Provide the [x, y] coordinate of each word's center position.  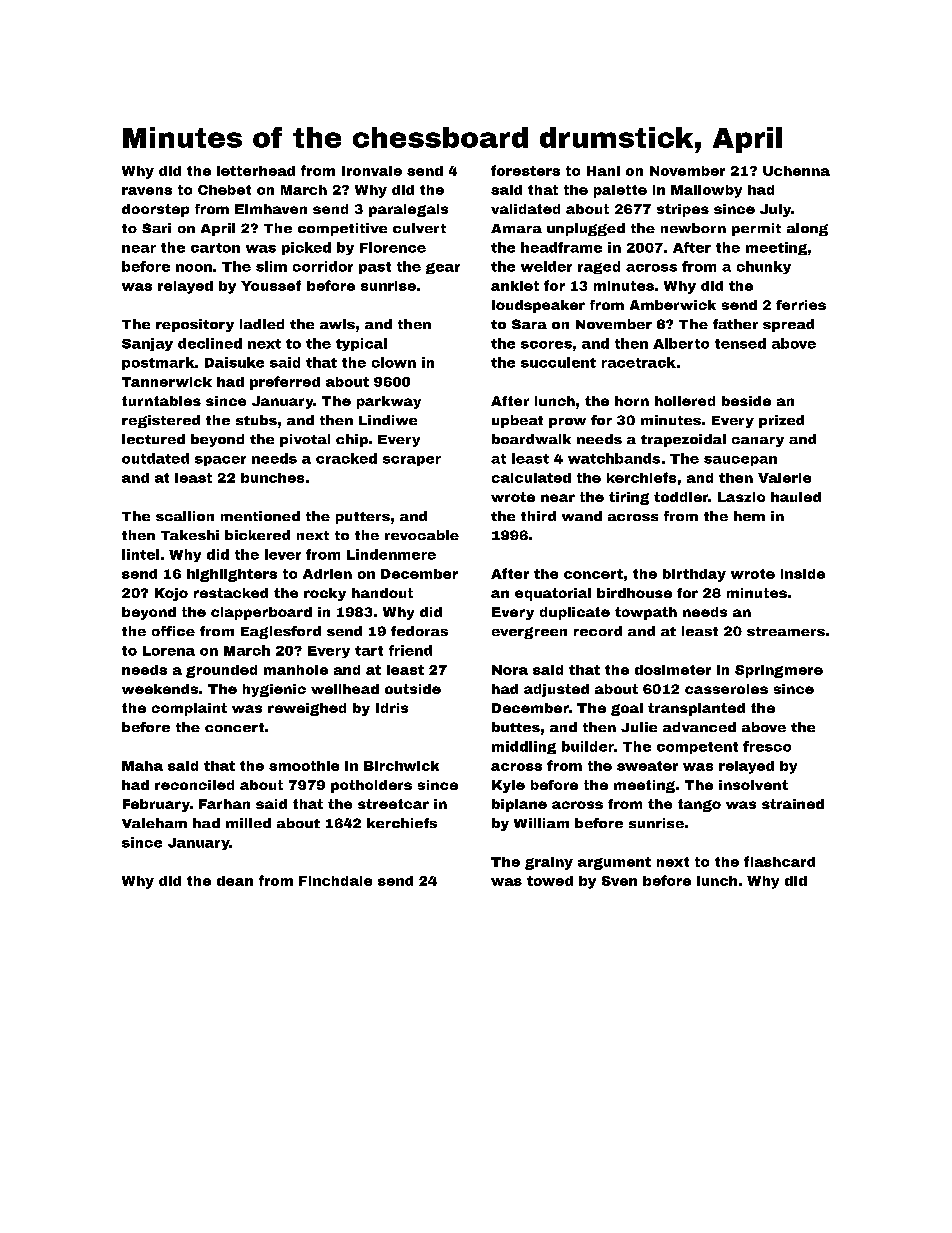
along [807, 229]
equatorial [553, 594]
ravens [147, 191]
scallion [185, 516]
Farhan [224, 804]
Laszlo [741, 497]
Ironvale [372, 171]
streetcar [393, 804]
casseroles [726, 689]
